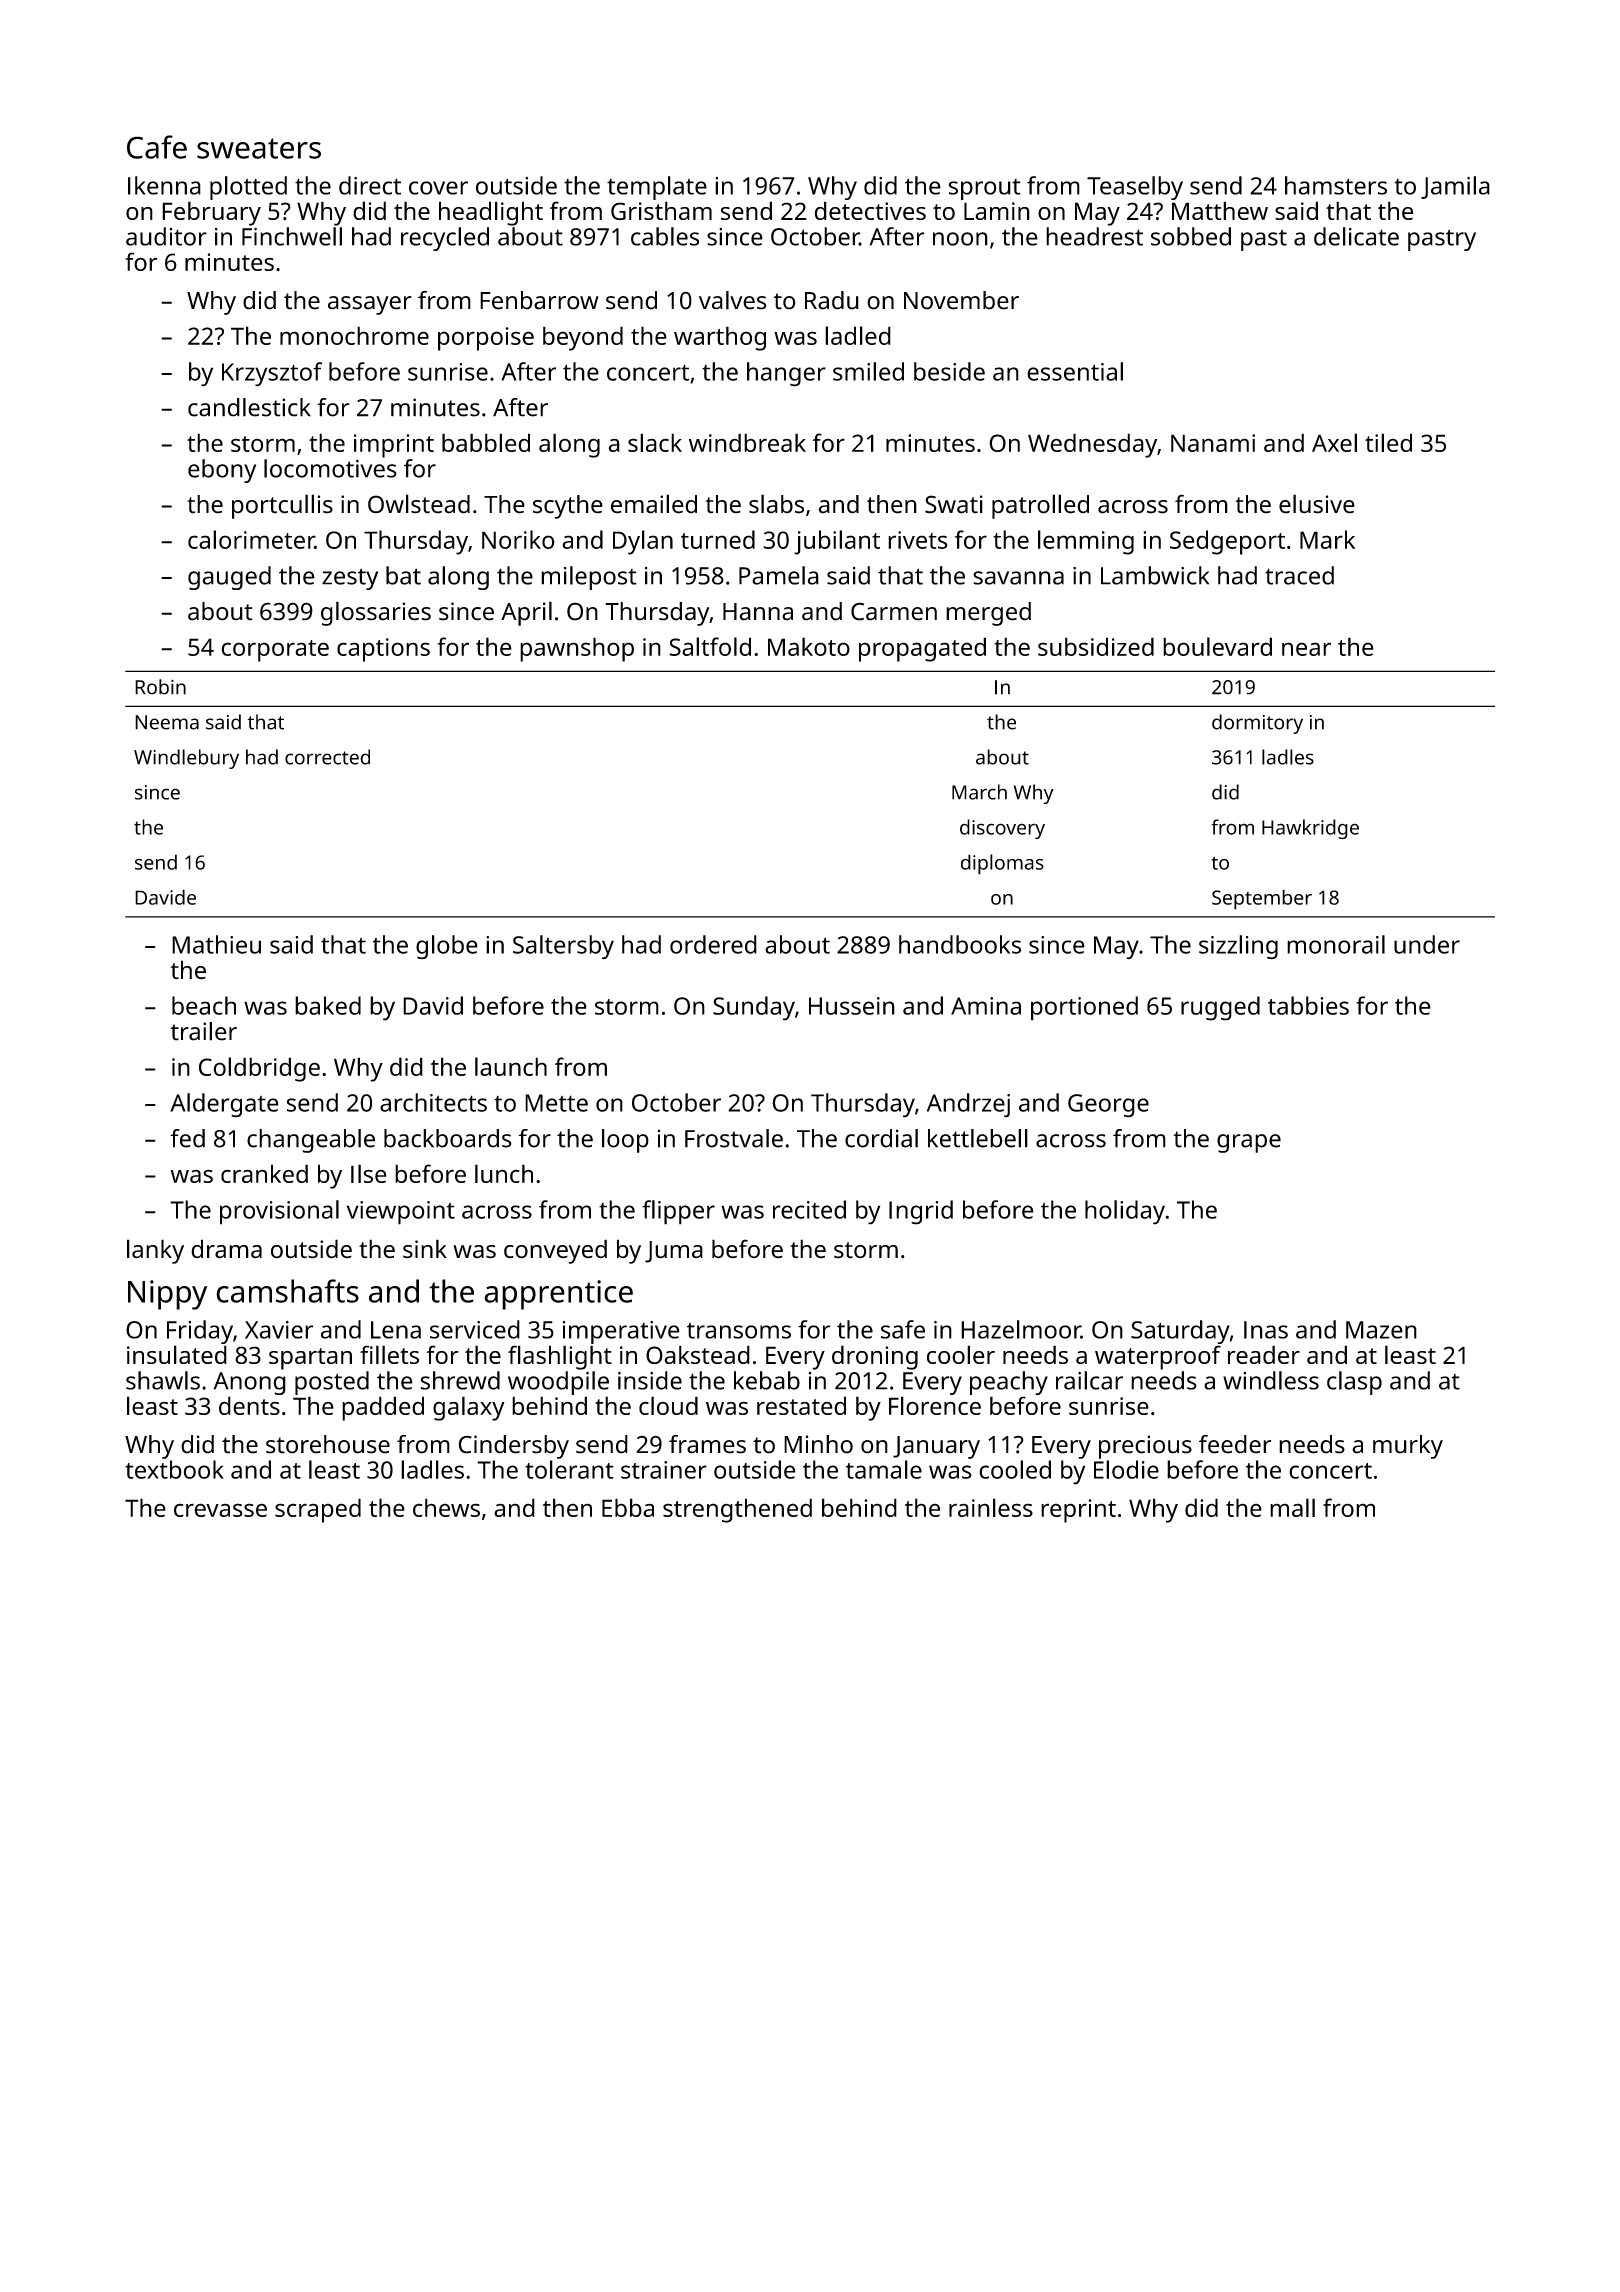 This image has width=1620, height=2292. Describe the element at coordinates (216, 944) in the image. I see `Mathieu` at that location.
